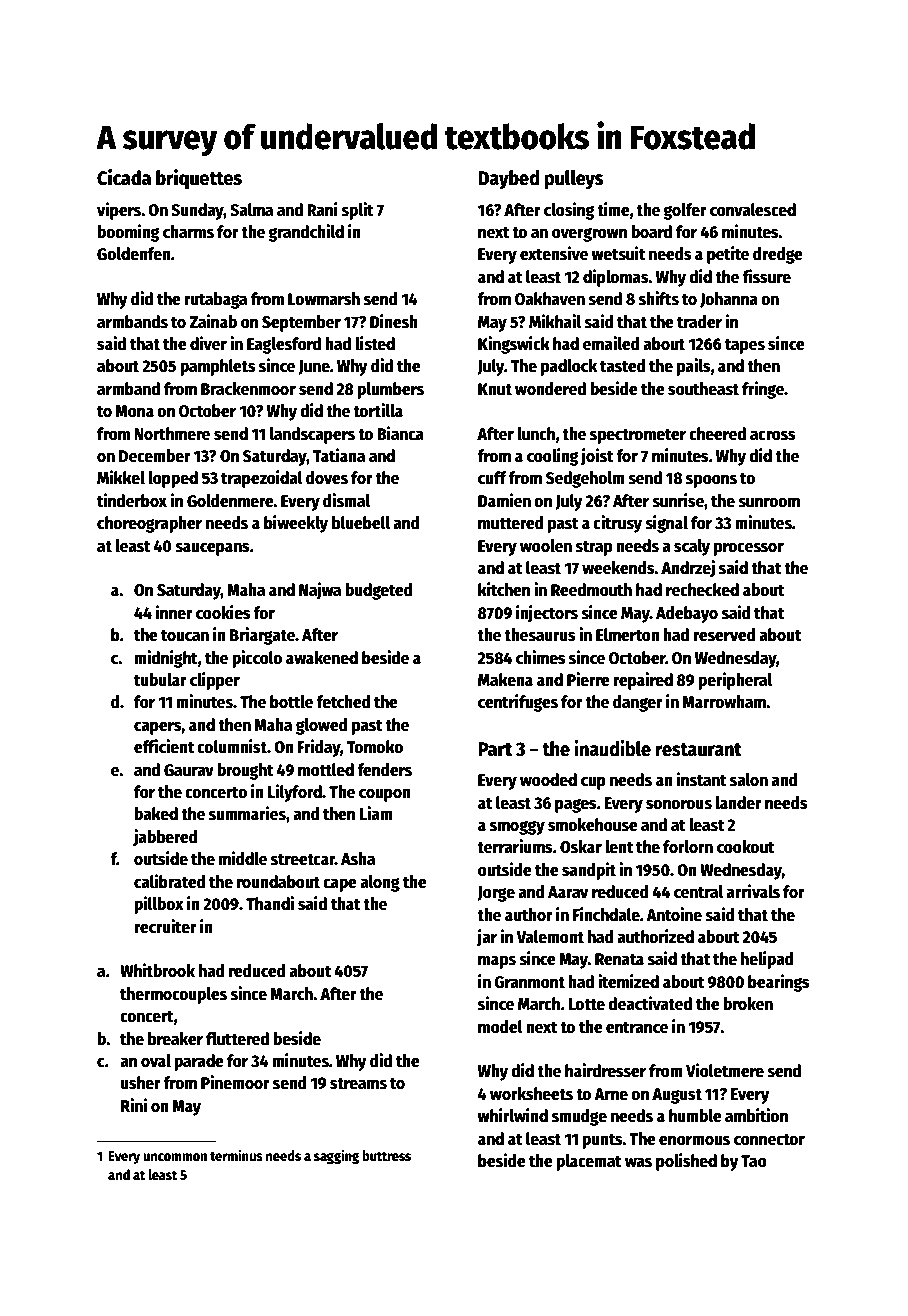  Describe the element at coordinates (324, 299) in the document. I see `Lowmarsh` at that location.
